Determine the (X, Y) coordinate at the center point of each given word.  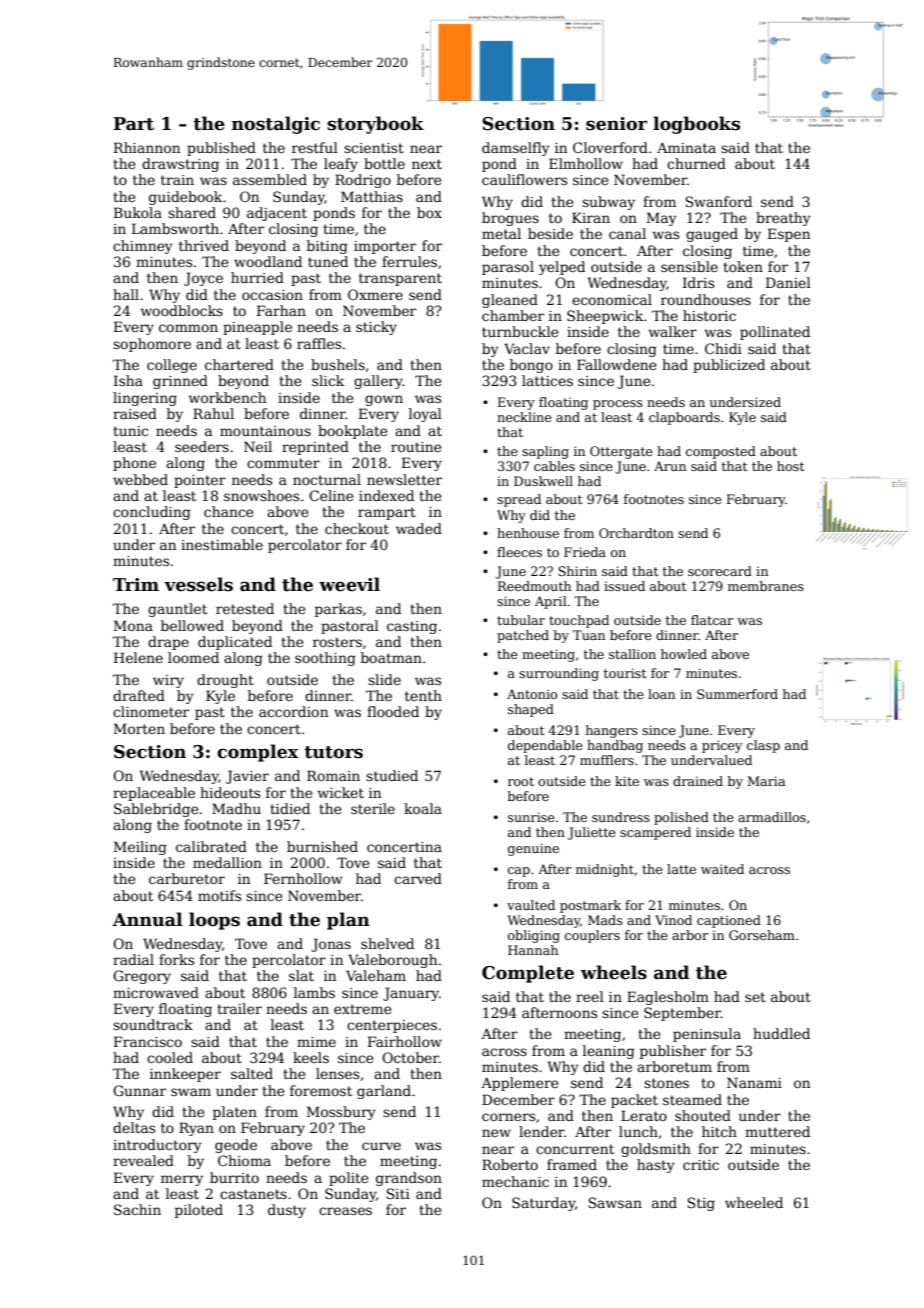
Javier (247, 777)
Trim (136, 584)
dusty (287, 1211)
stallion (632, 654)
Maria (766, 781)
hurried (257, 277)
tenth (423, 695)
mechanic (515, 1181)
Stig (701, 1204)
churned (696, 163)
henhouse (528, 533)
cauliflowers (524, 179)
